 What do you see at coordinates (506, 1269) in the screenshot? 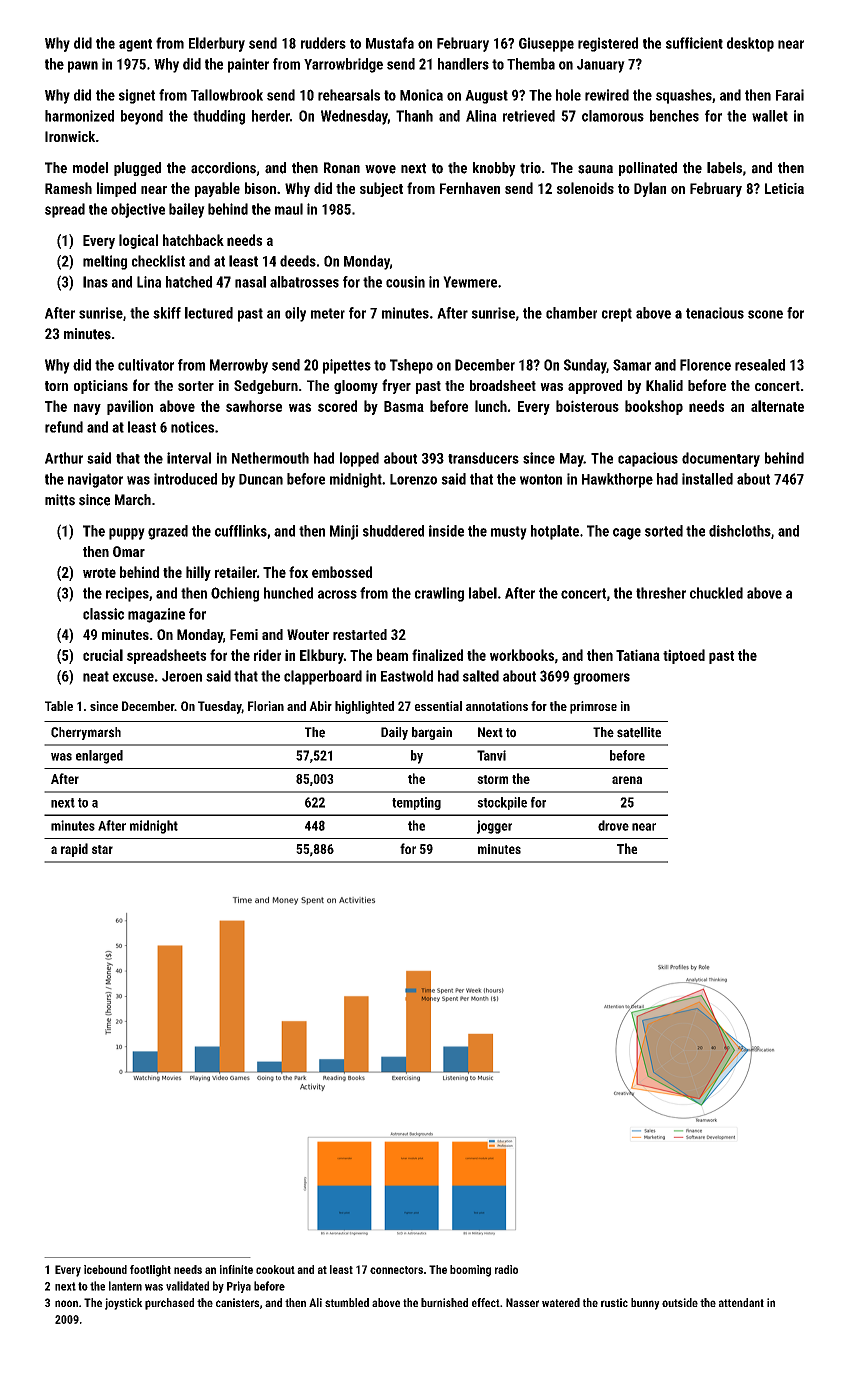
I see `radio` at bounding box center [506, 1269].
